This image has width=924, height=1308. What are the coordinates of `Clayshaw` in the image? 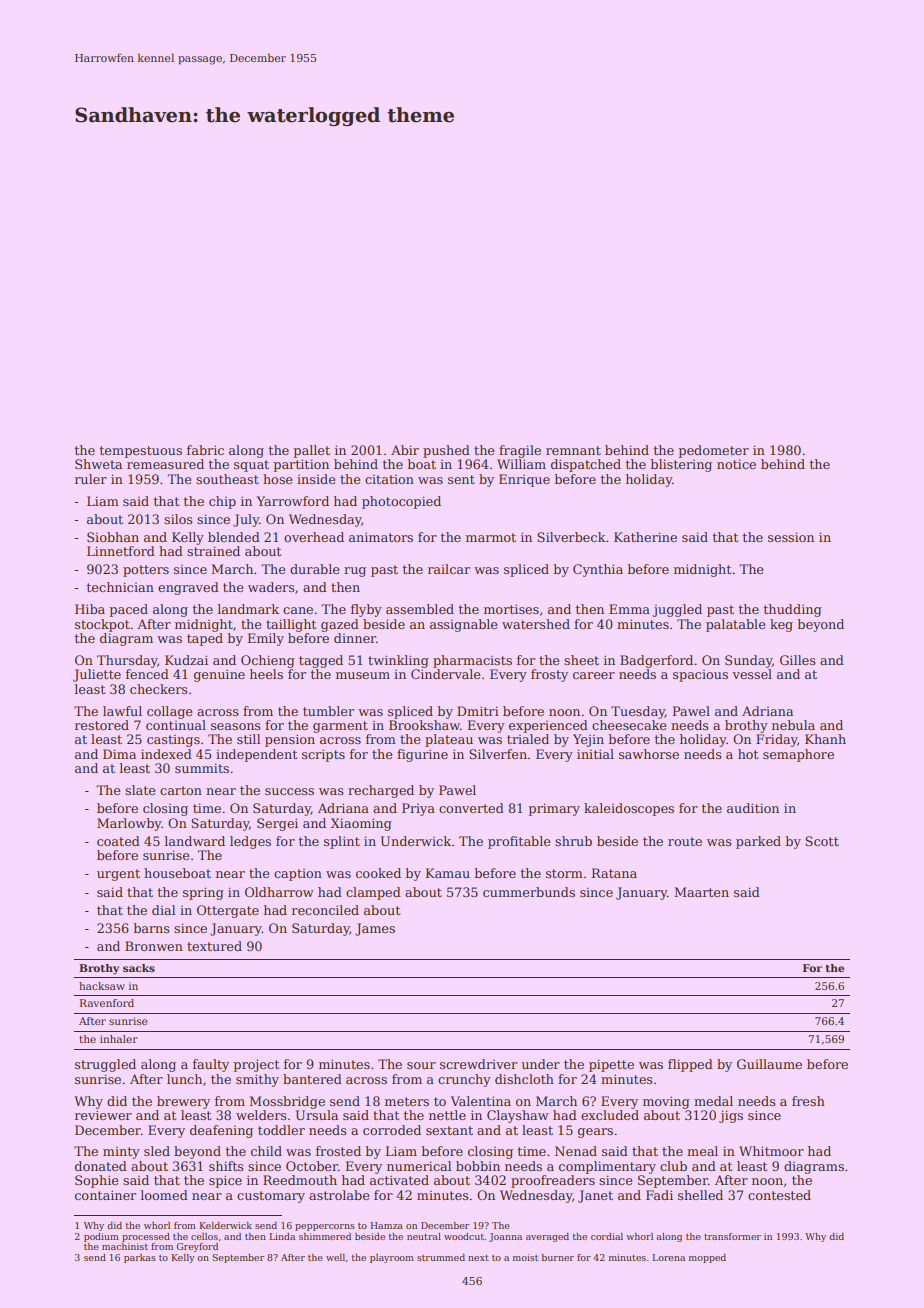 It's located at (518, 1116).
